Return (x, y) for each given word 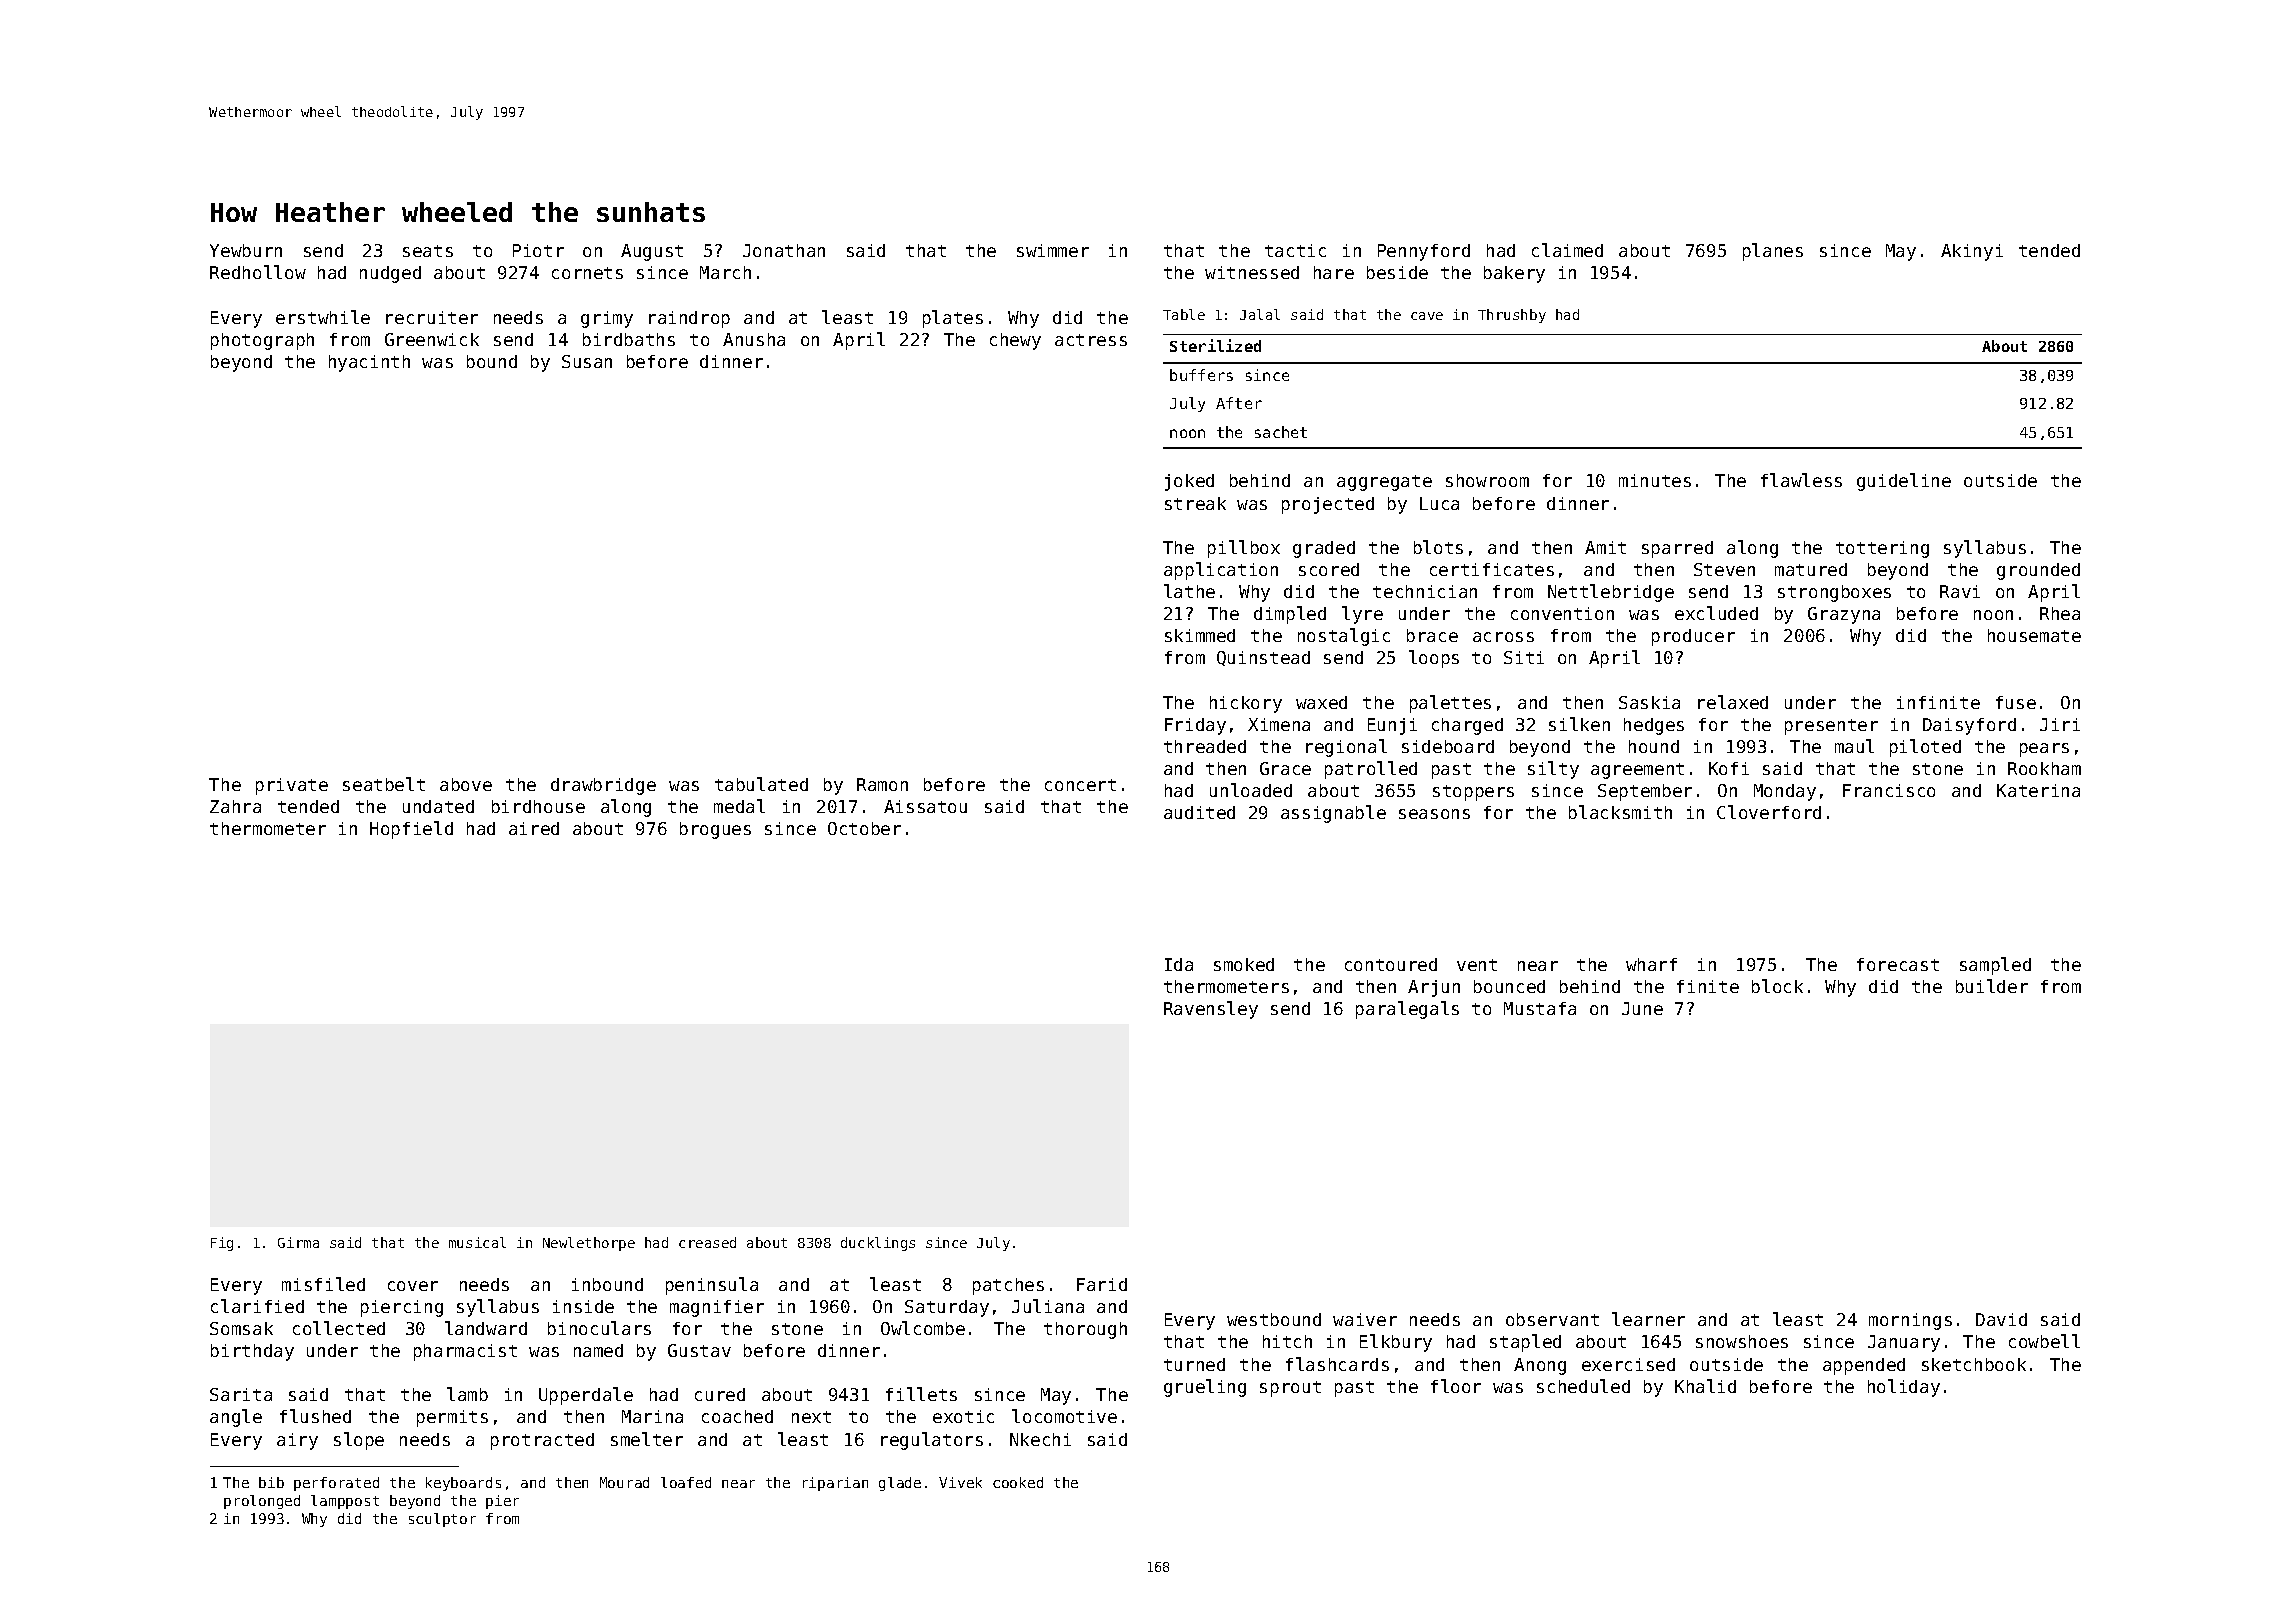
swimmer (1053, 250)
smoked (1244, 964)
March (725, 272)
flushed (315, 1416)
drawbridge (603, 786)
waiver (1365, 1319)
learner (1648, 1319)
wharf (1651, 964)
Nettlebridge (1611, 593)
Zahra (235, 806)
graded (1324, 549)
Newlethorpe (589, 1244)
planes (1773, 252)
